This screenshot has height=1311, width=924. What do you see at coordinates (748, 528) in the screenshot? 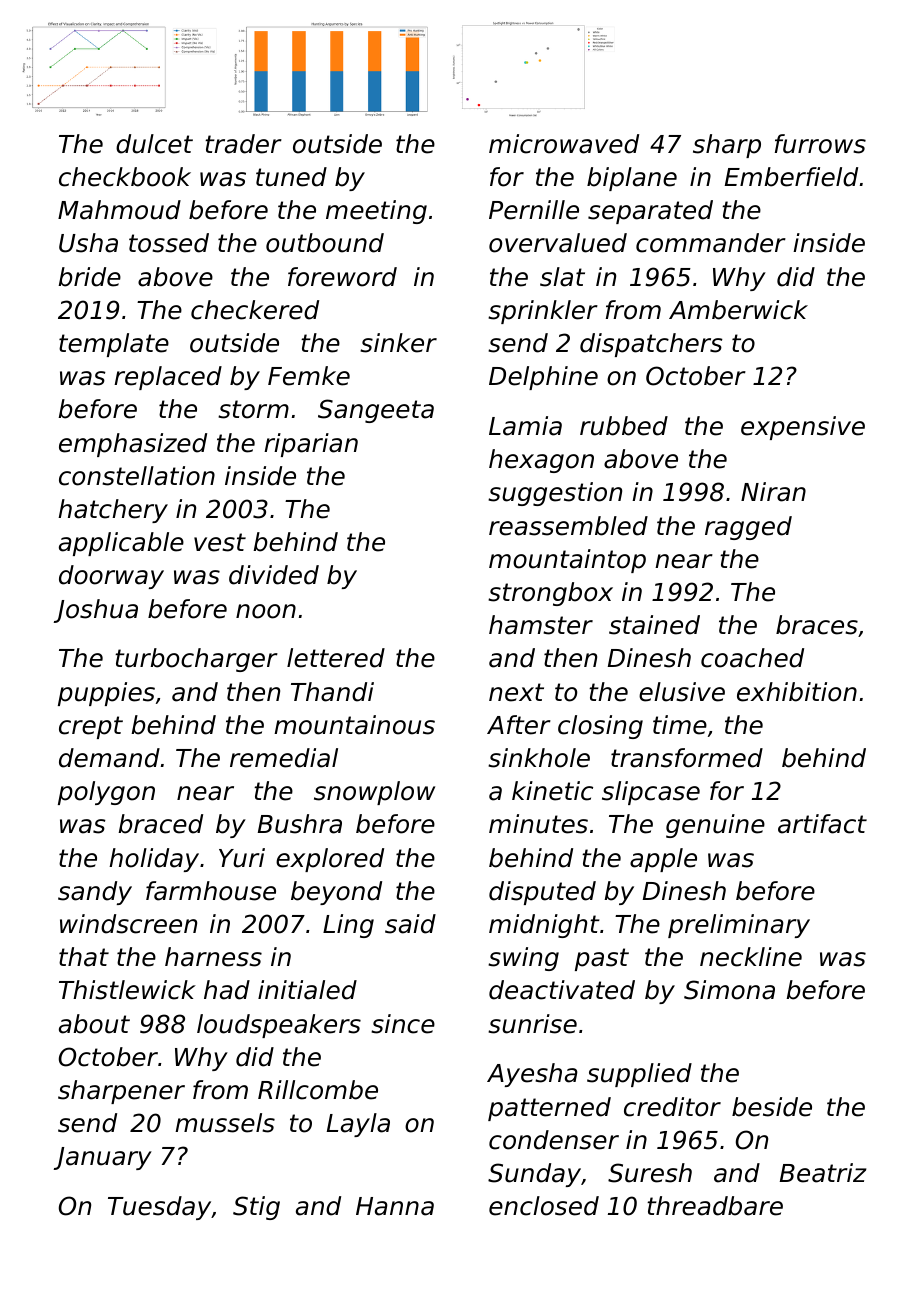
I see `ragged` at bounding box center [748, 528].
